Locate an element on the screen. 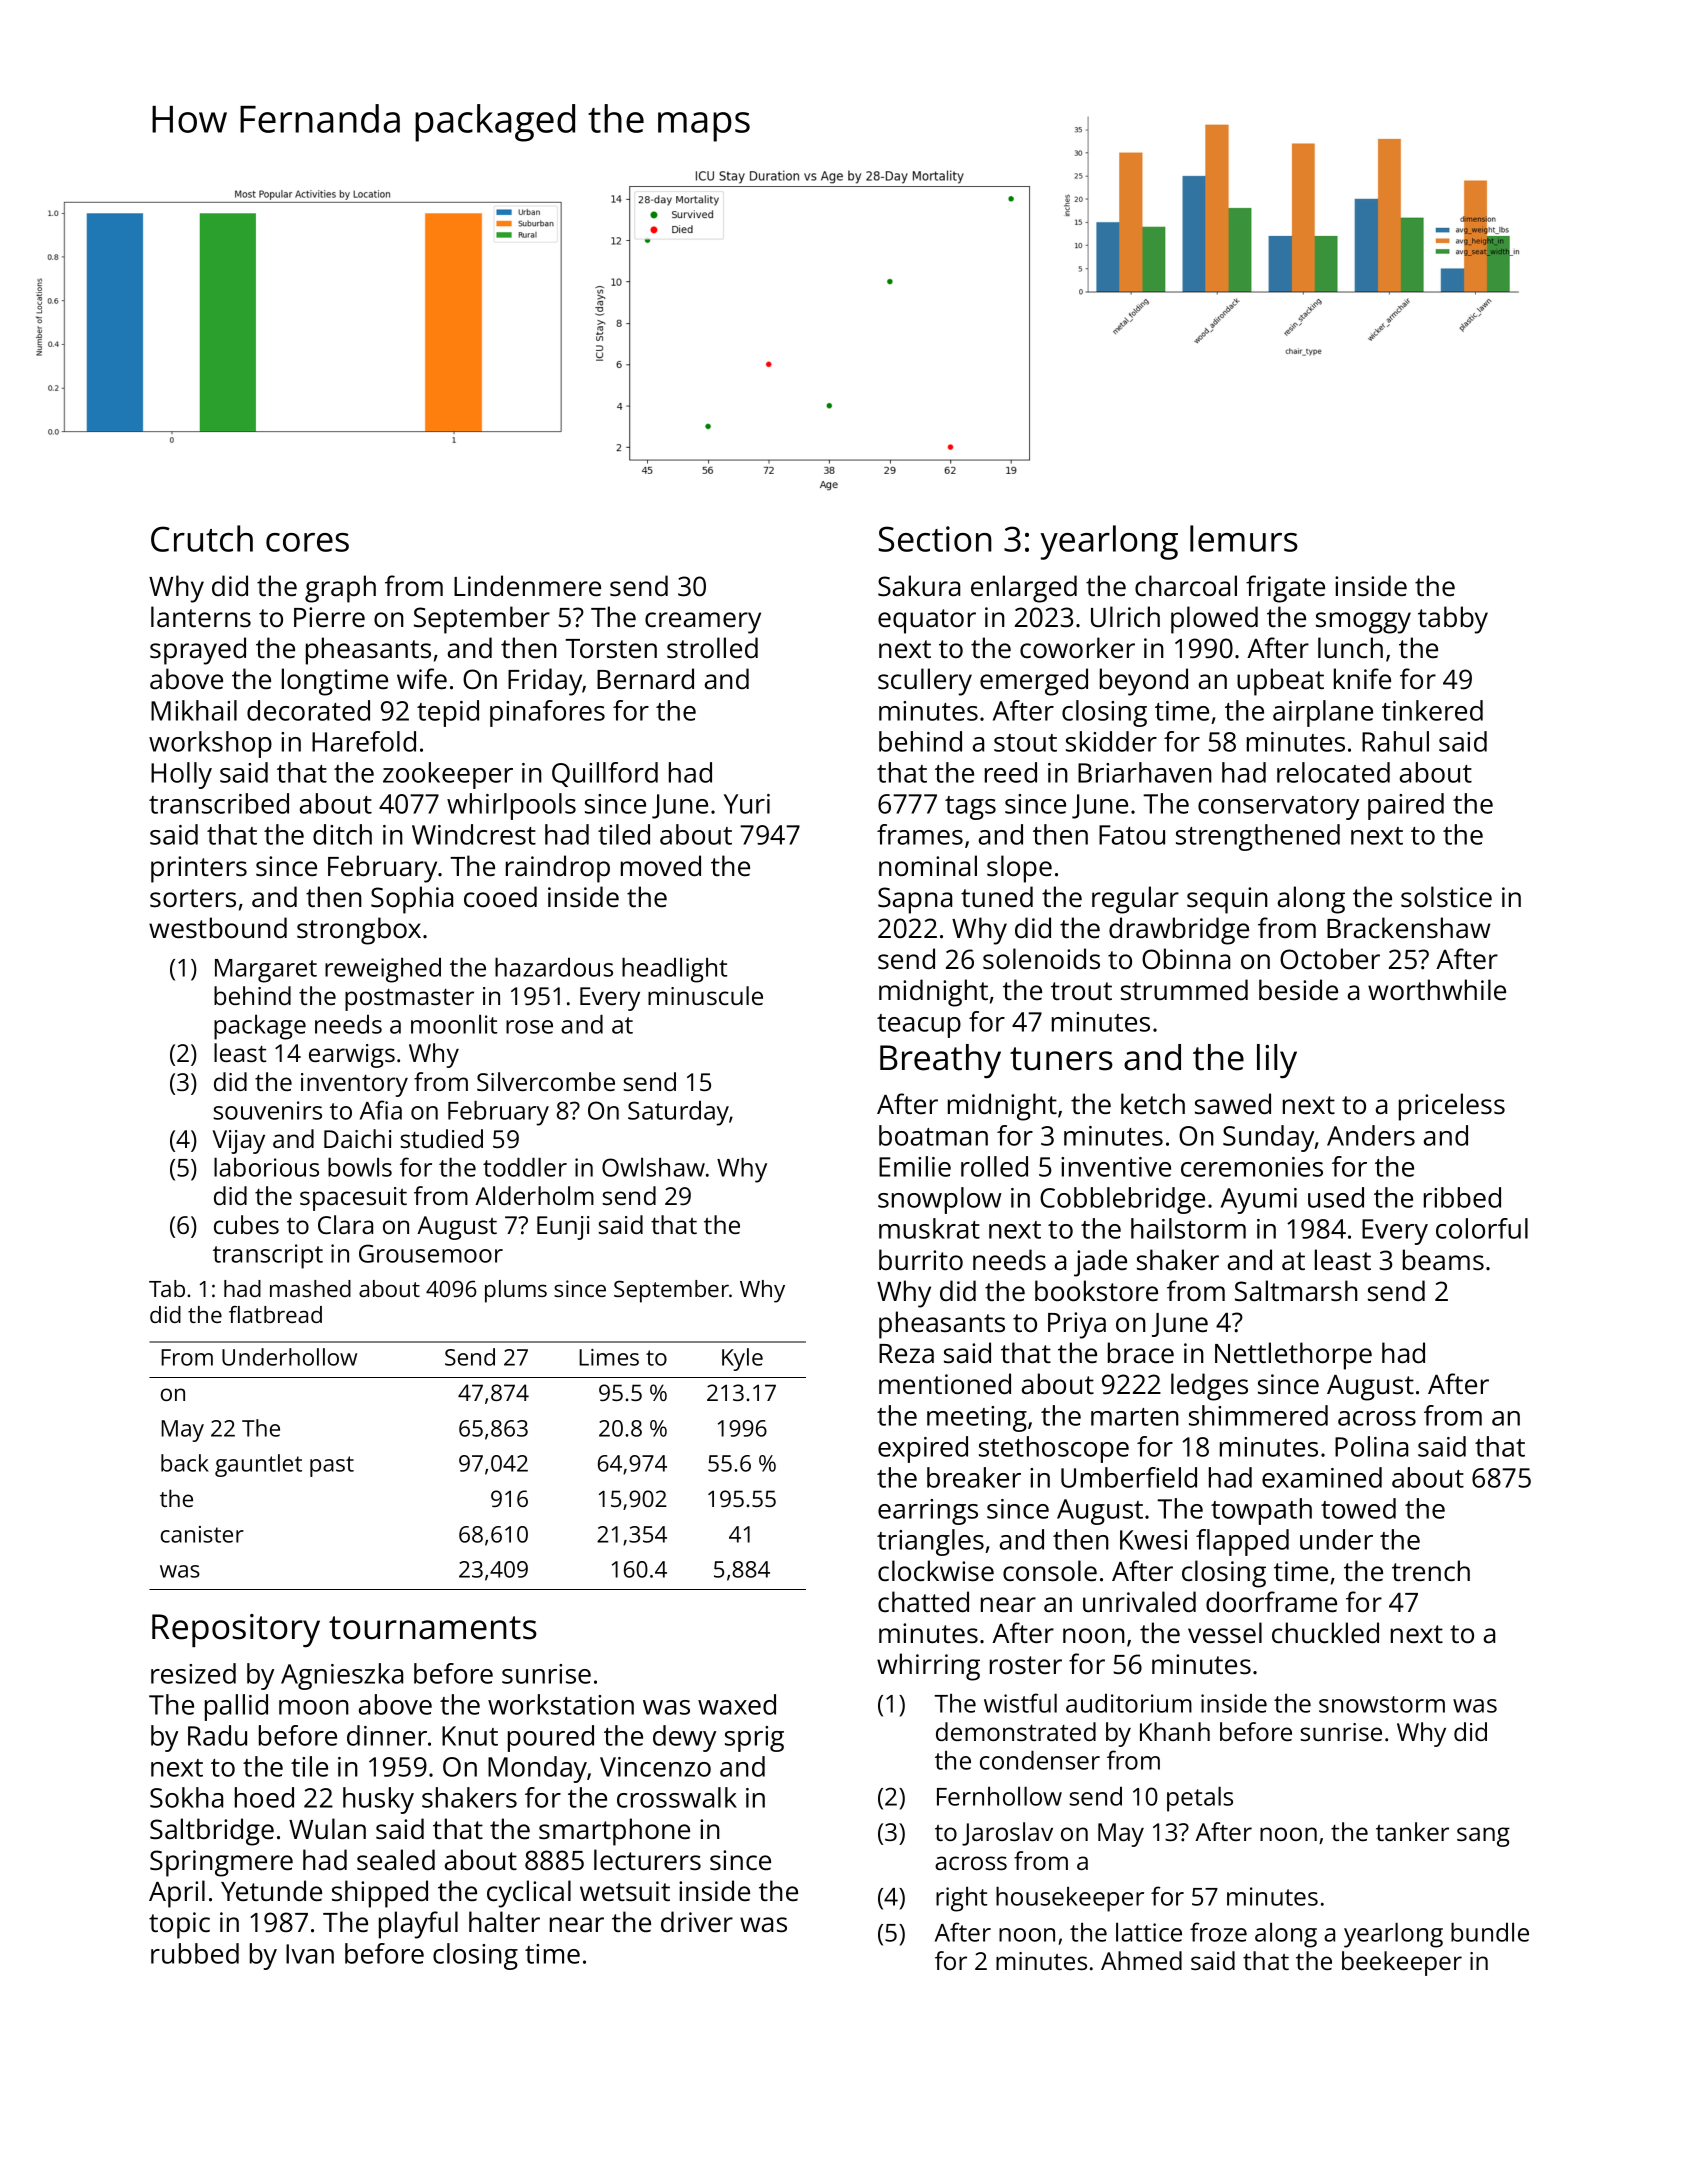 The height and width of the screenshot is (2178, 1683). cyclical is located at coordinates (529, 1894).
